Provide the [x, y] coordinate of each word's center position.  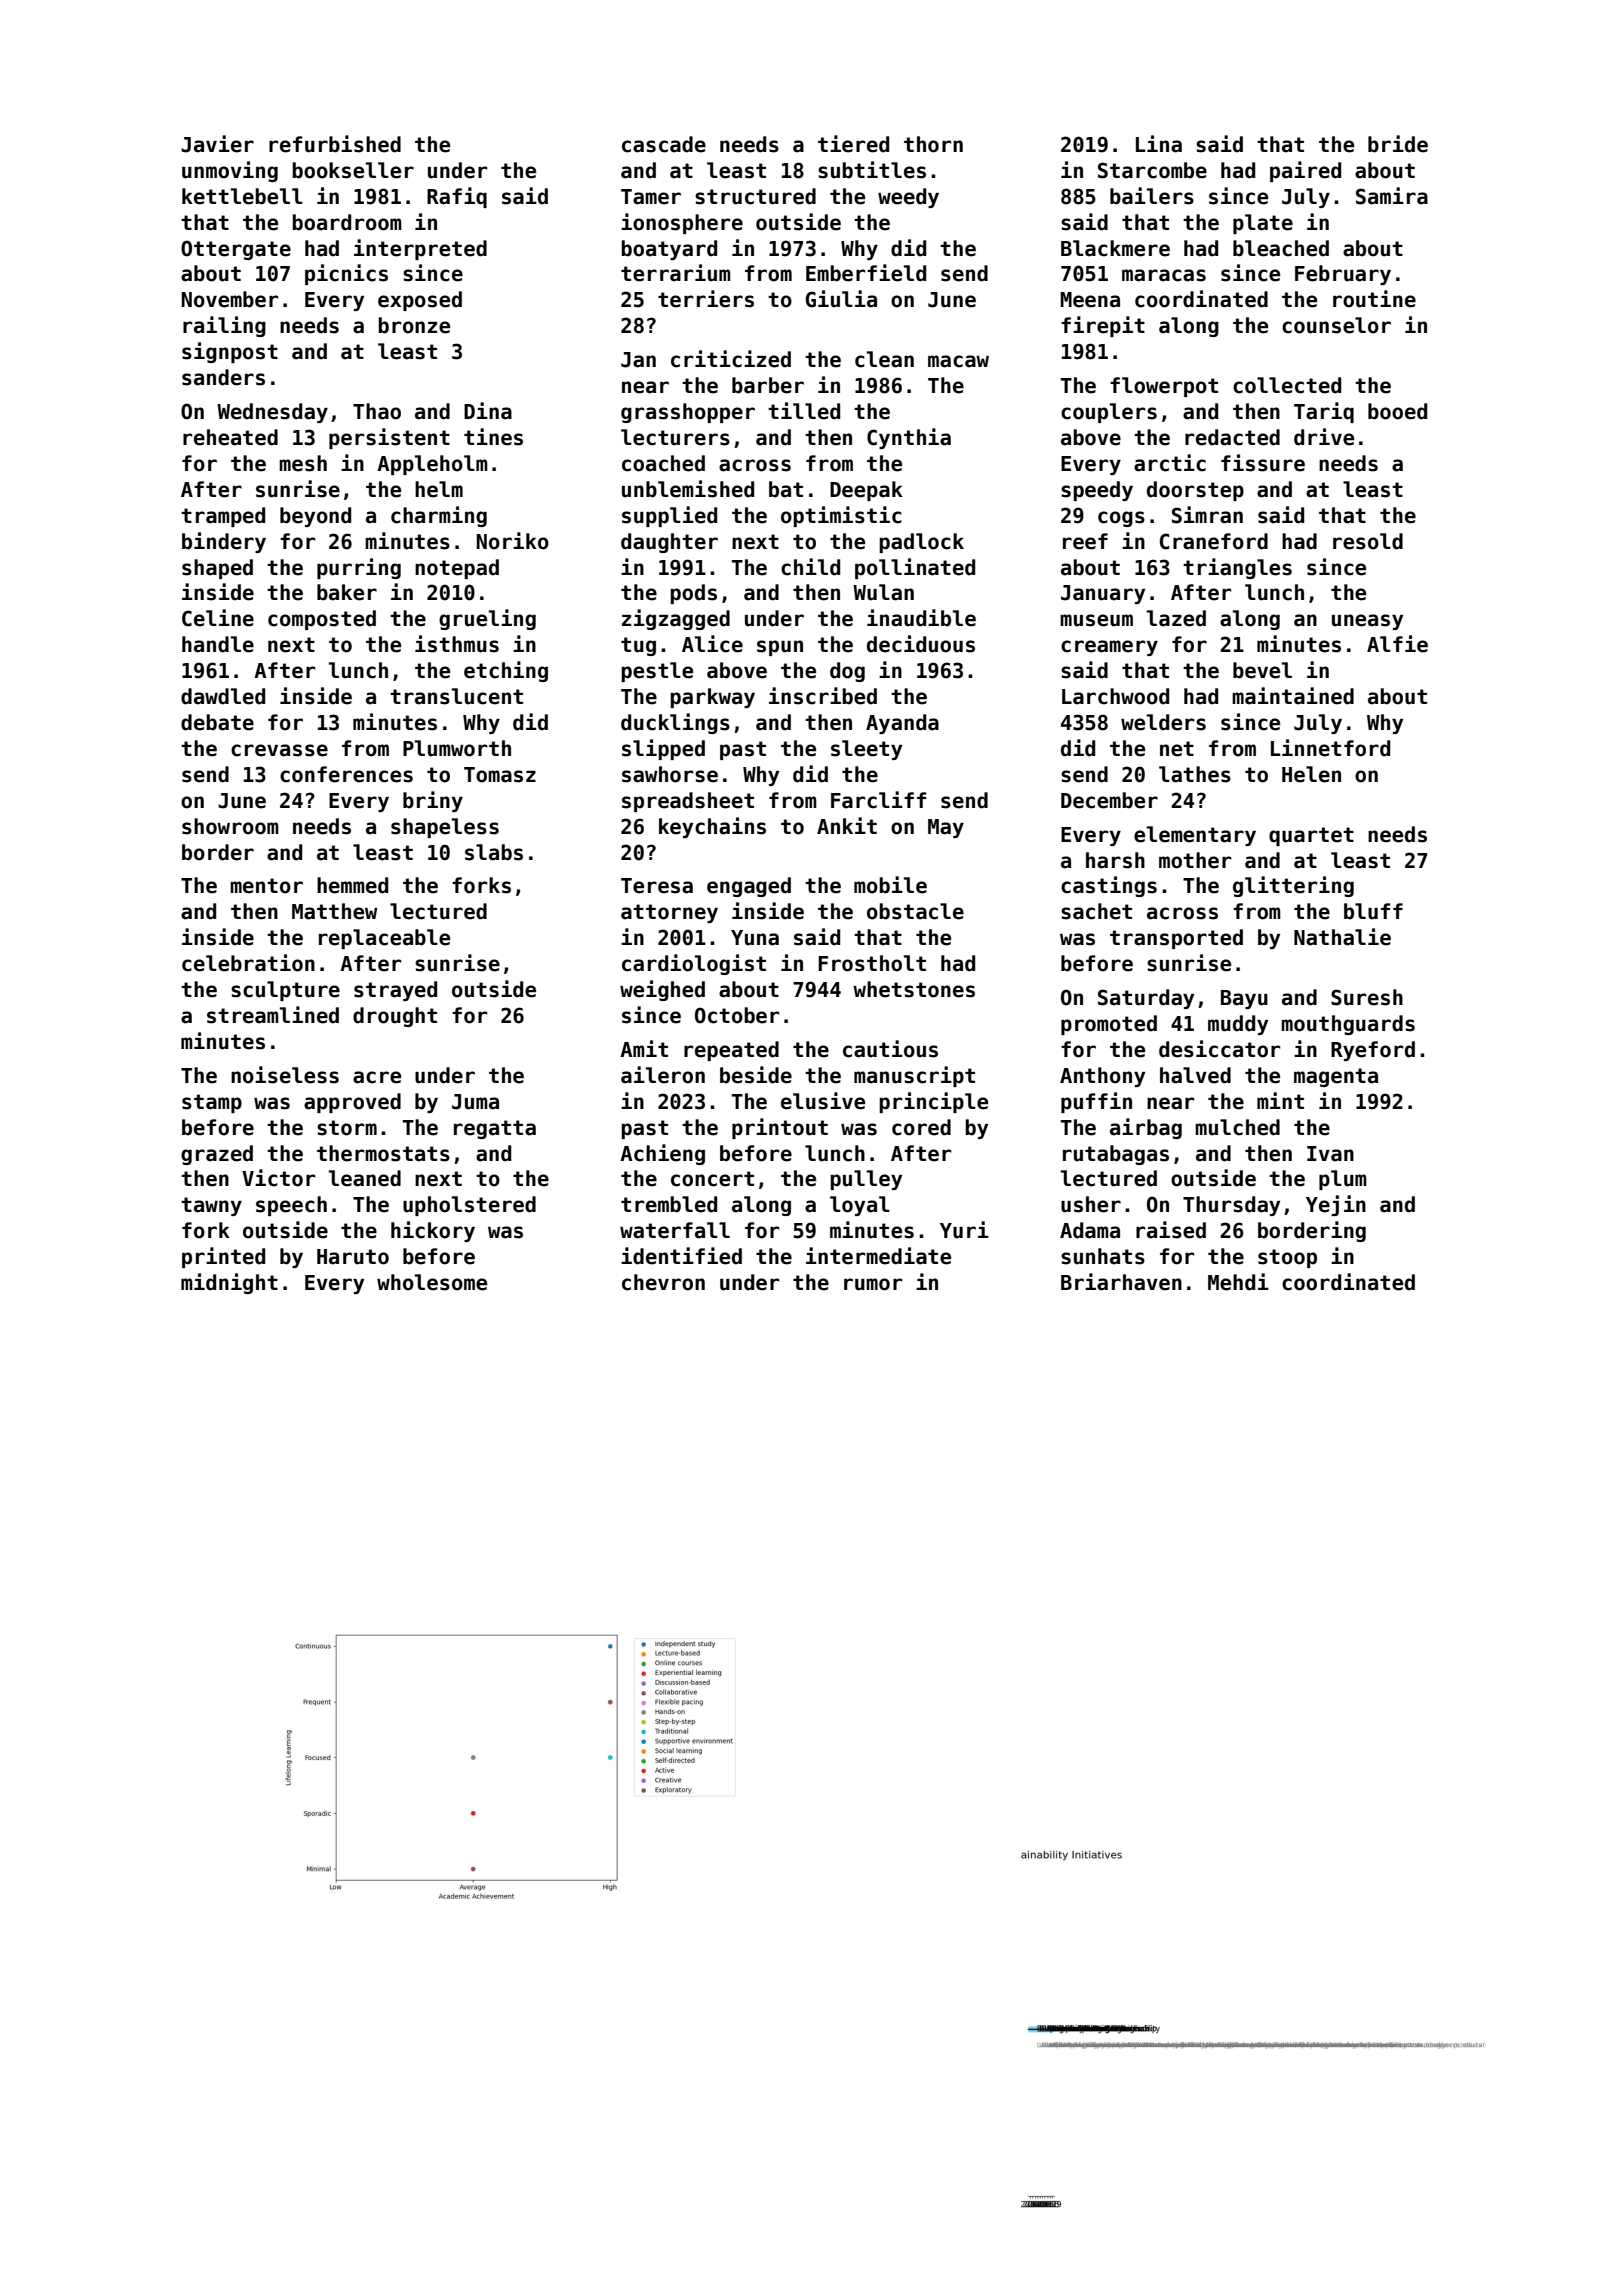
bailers [1152, 196]
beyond [315, 517]
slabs [494, 852]
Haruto [353, 1257]
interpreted [420, 249]
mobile [890, 885]
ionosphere [682, 223]
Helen [1311, 774]
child [810, 567]
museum [1096, 620]
